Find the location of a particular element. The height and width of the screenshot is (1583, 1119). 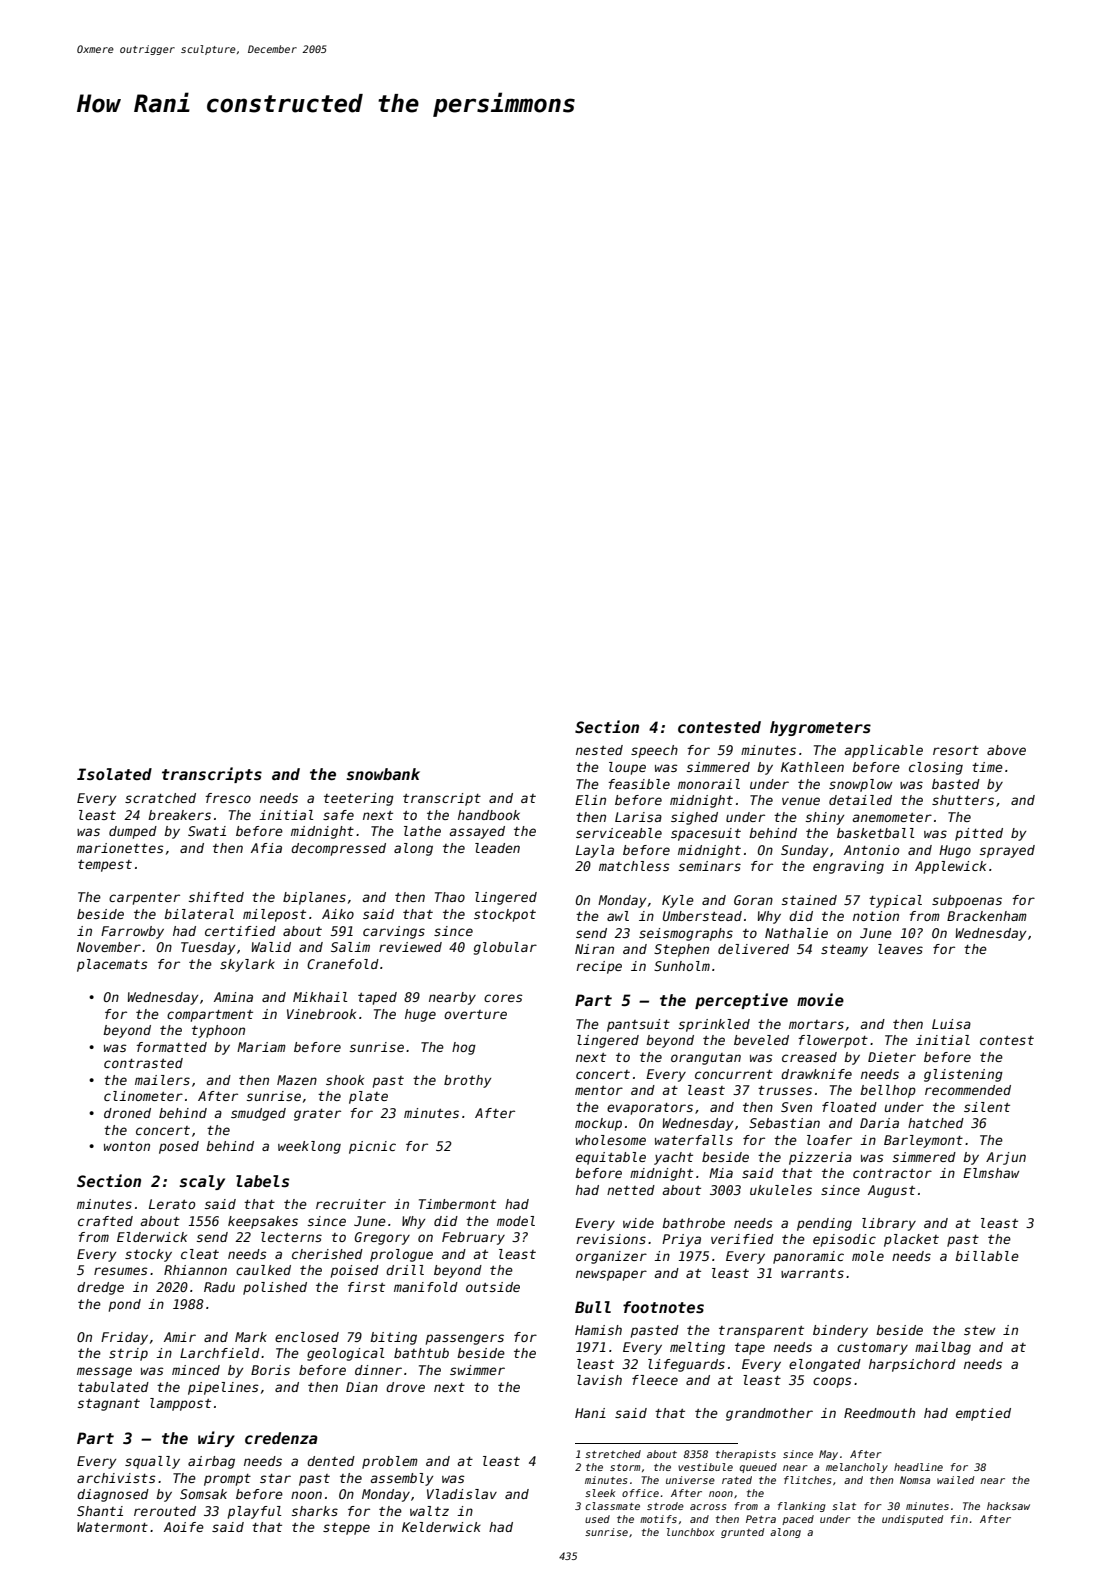

Thao is located at coordinates (450, 897).
